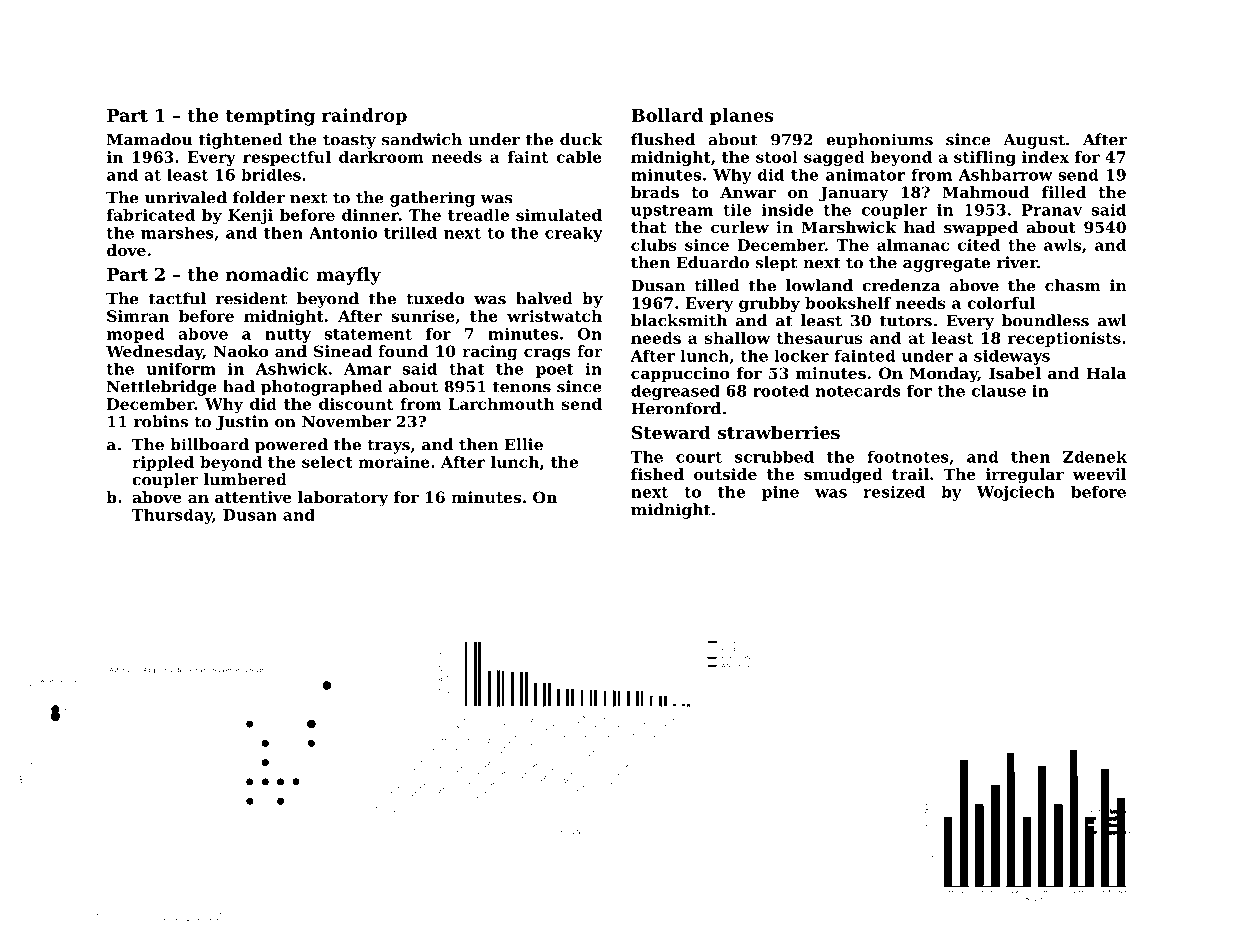 The width and height of the page is (1233, 952). I want to click on clause, so click(998, 391).
